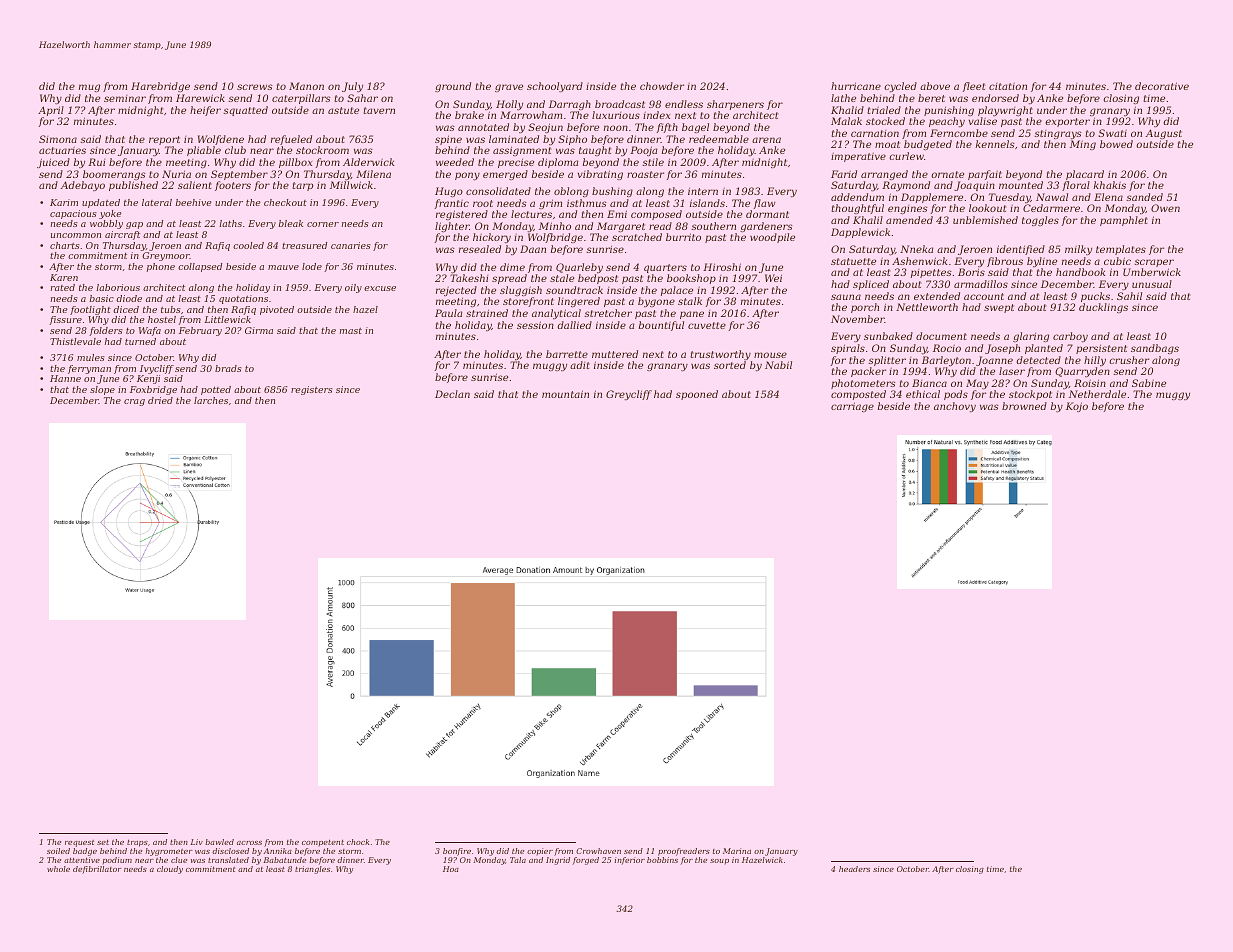 This screenshot has height=952, width=1233. Describe the element at coordinates (134, 402) in the screenshot. I see `crag` at that location.
